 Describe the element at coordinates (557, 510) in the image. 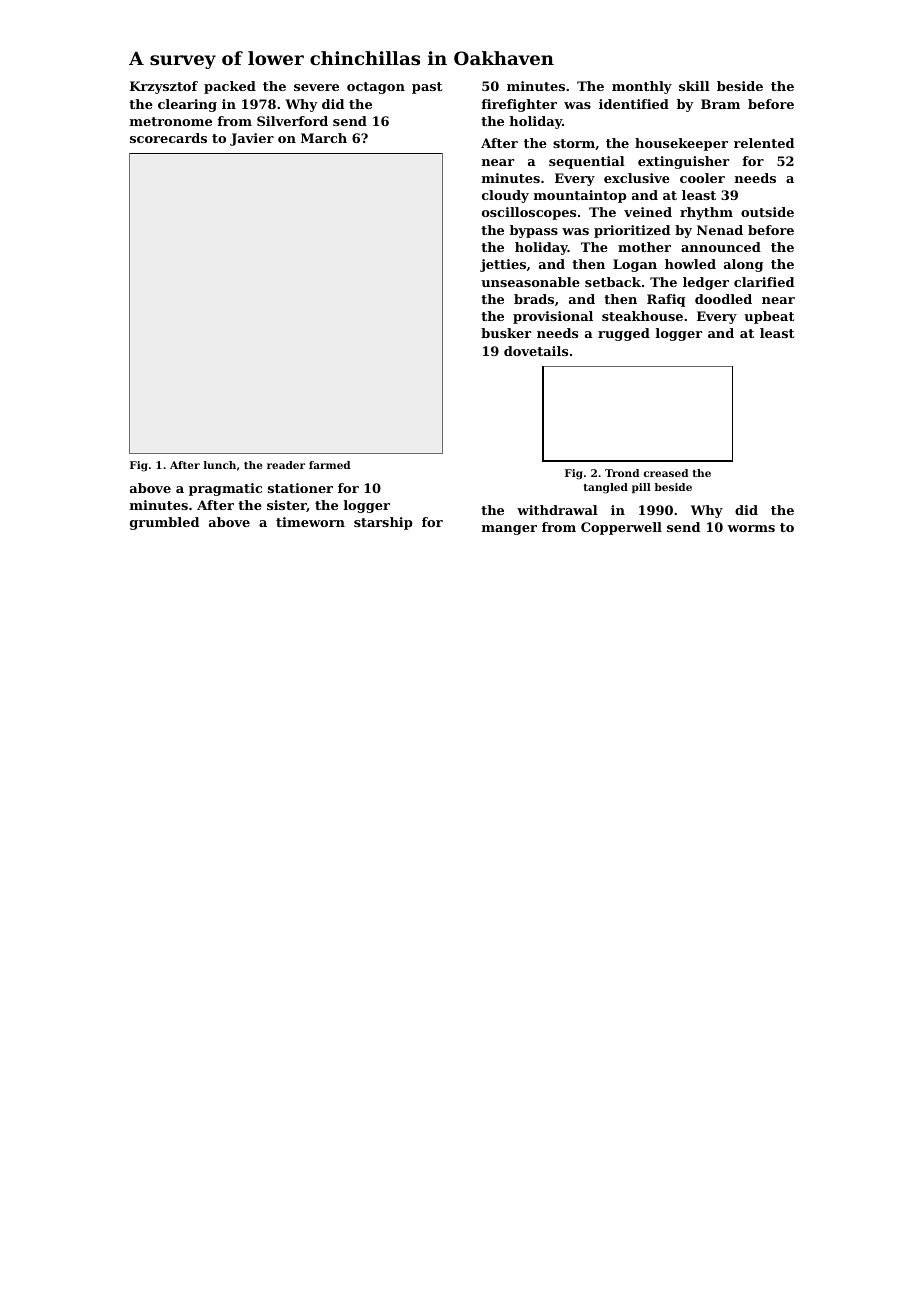

I see `withdrawal` at that location.
